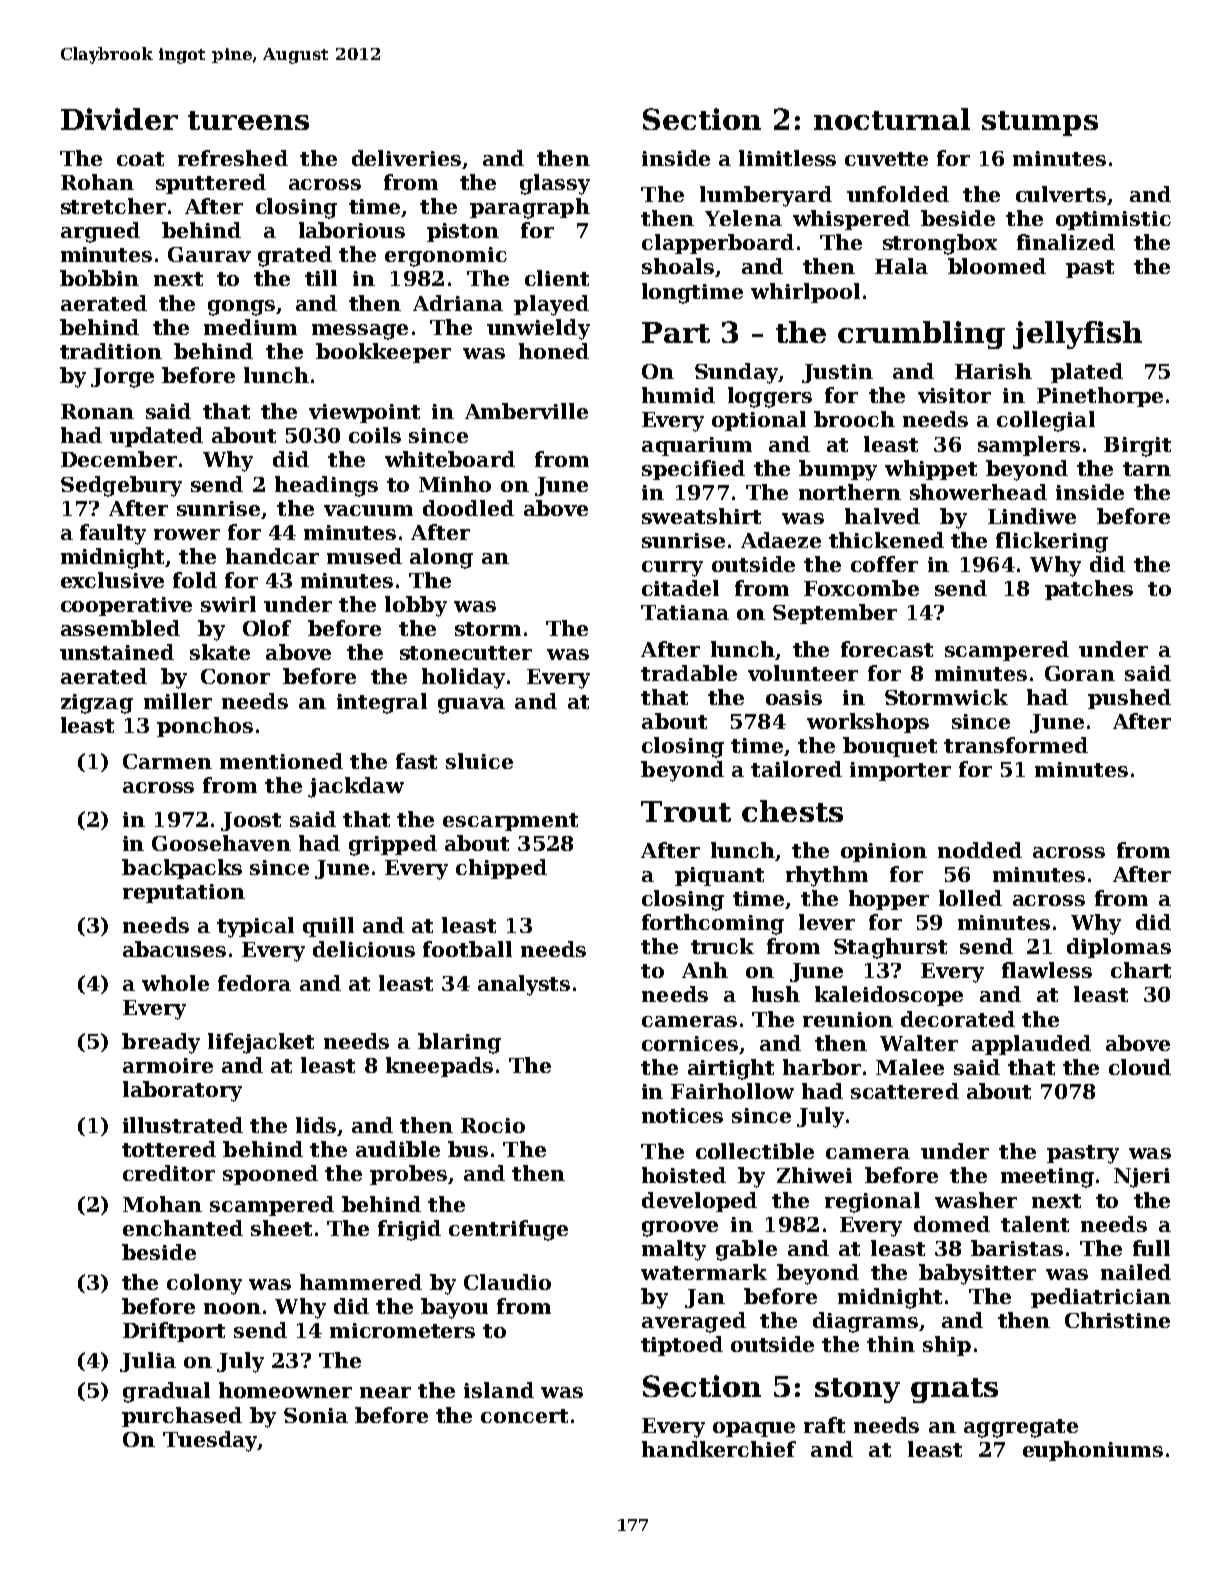 This screenshot has width=1231, height=1593. Describe the element at coordinates (1040, 123) in the screenshot. I see `stumps` at that location.
